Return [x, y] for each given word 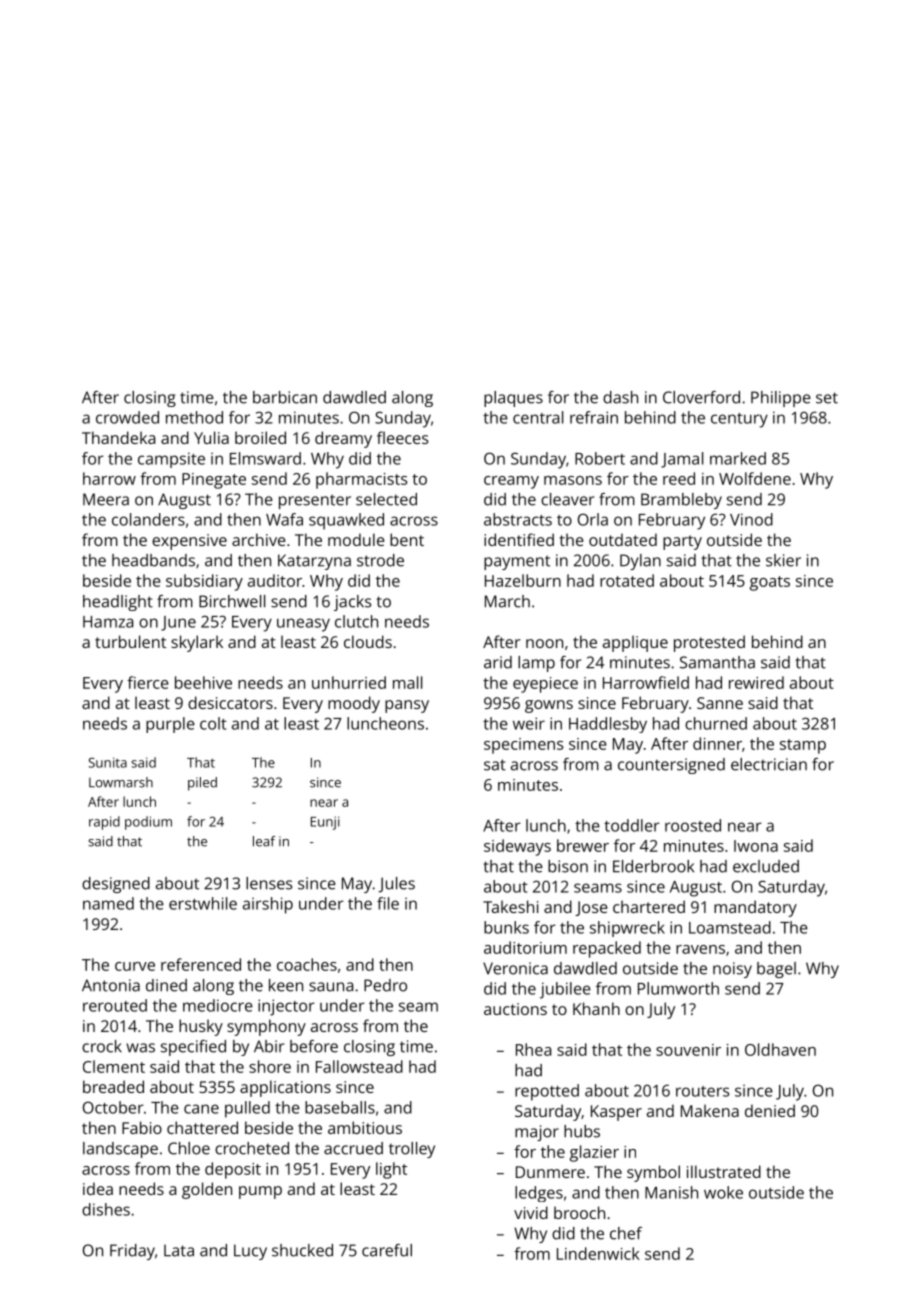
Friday [132, 1252]
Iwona [756, 846]
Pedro [385, 985]
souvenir [688, 1050]
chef [626, 1233]
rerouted [115, 1005]
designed [116, 885]
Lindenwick [598, 1253]
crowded [127, 417]
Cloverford [701, 397]
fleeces [402, 437]
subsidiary [204, 582]
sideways [517, 847]
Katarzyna [314, 562]
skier [783, 560]
